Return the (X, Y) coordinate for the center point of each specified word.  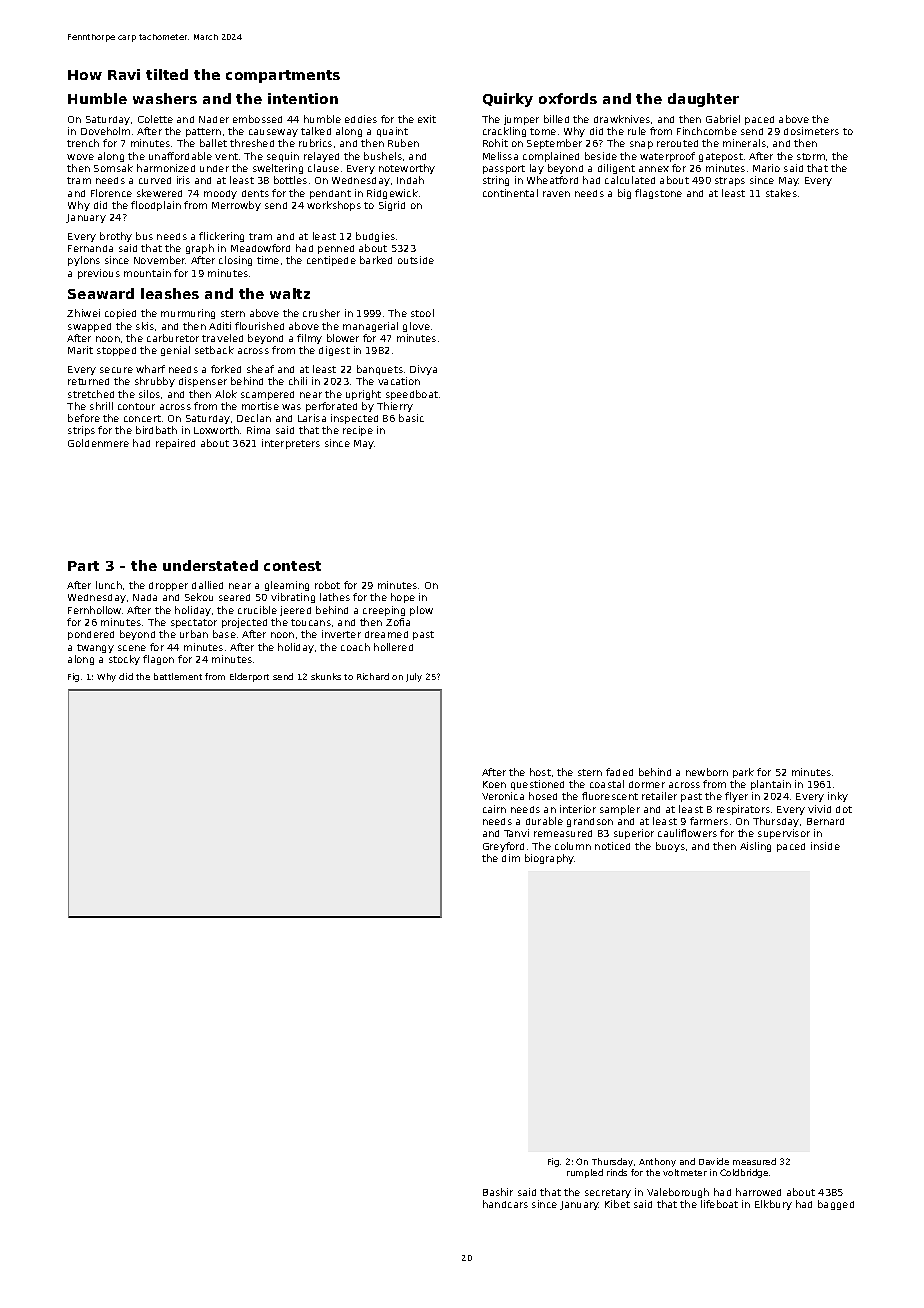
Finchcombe (707, 131)
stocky (124, 660)
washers (165, 98)
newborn (707, 772)
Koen (494, 784)
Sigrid (392, 206)
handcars (505, 1204)
